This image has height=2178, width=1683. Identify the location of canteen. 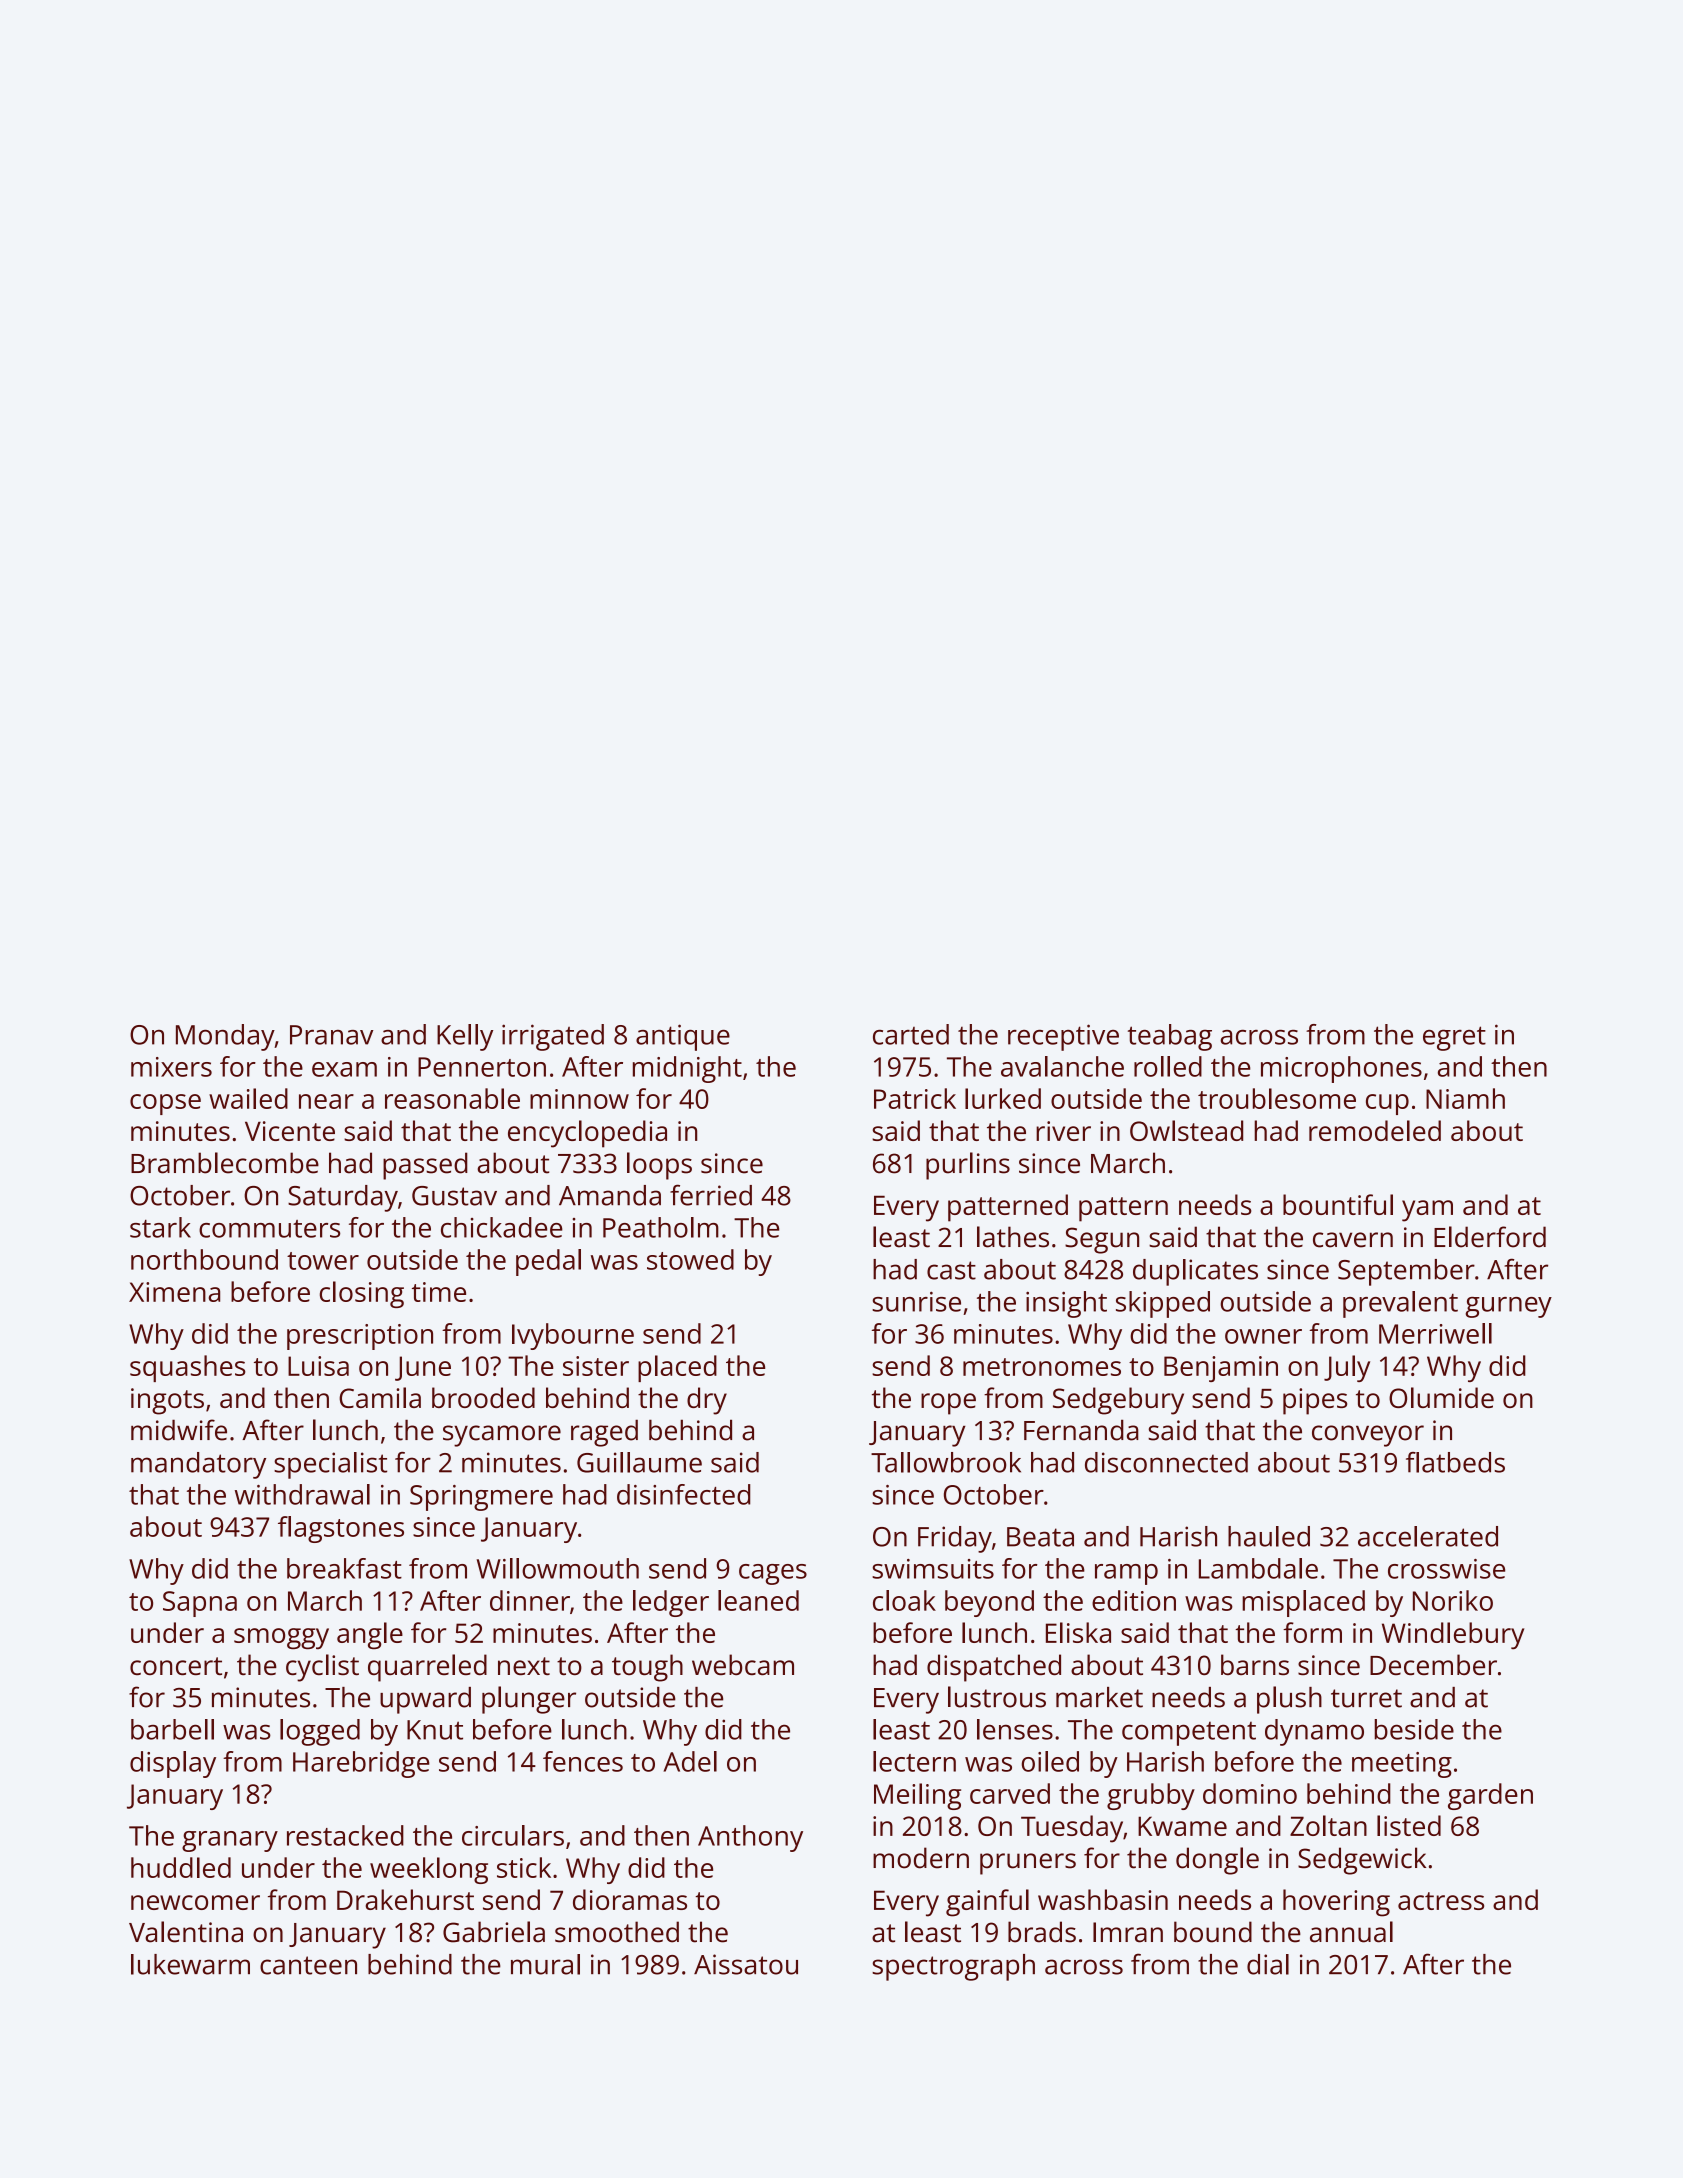
(308, 1965).
